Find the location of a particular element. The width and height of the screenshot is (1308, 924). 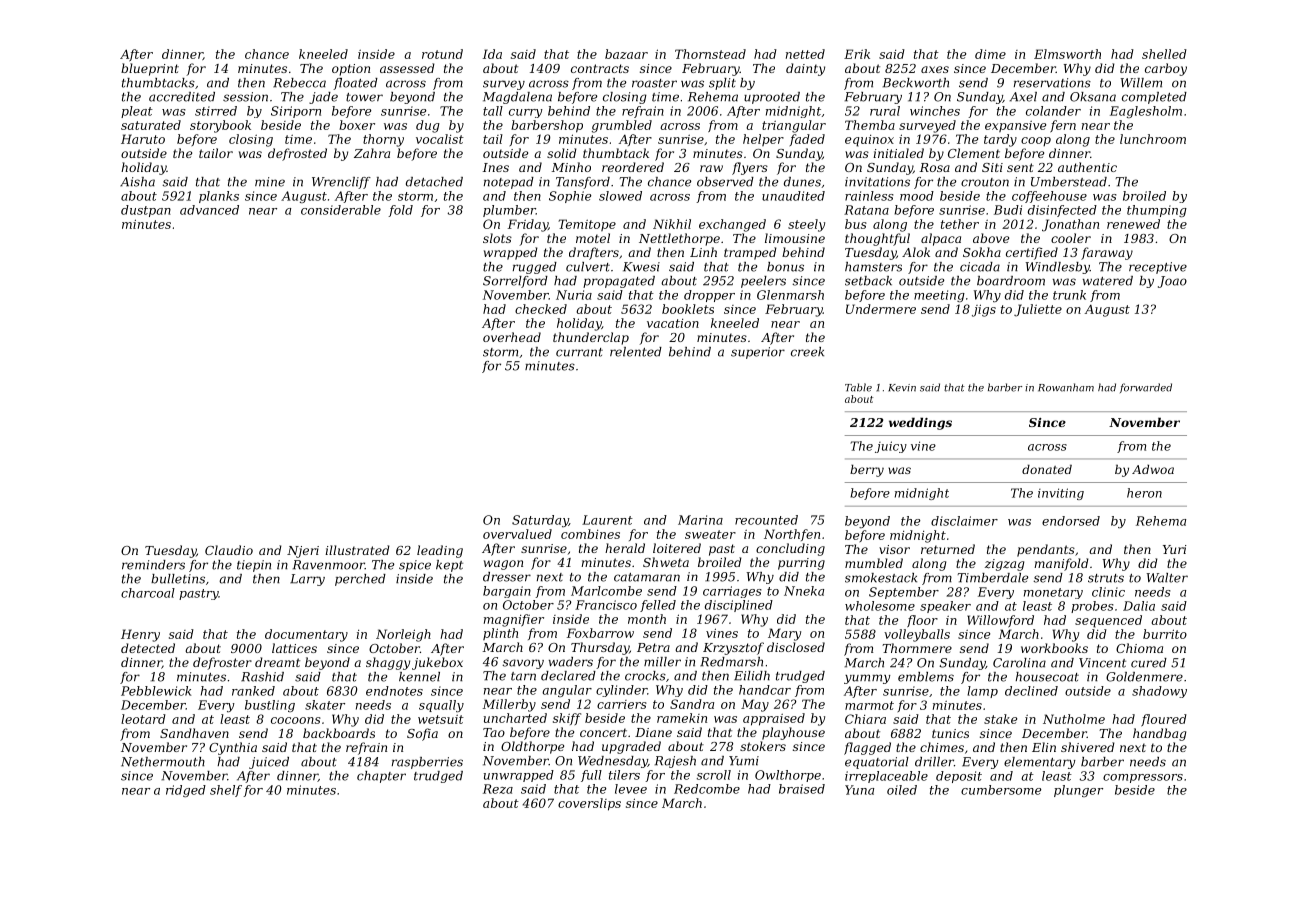

dainty is located at coordinates (805, 69).
